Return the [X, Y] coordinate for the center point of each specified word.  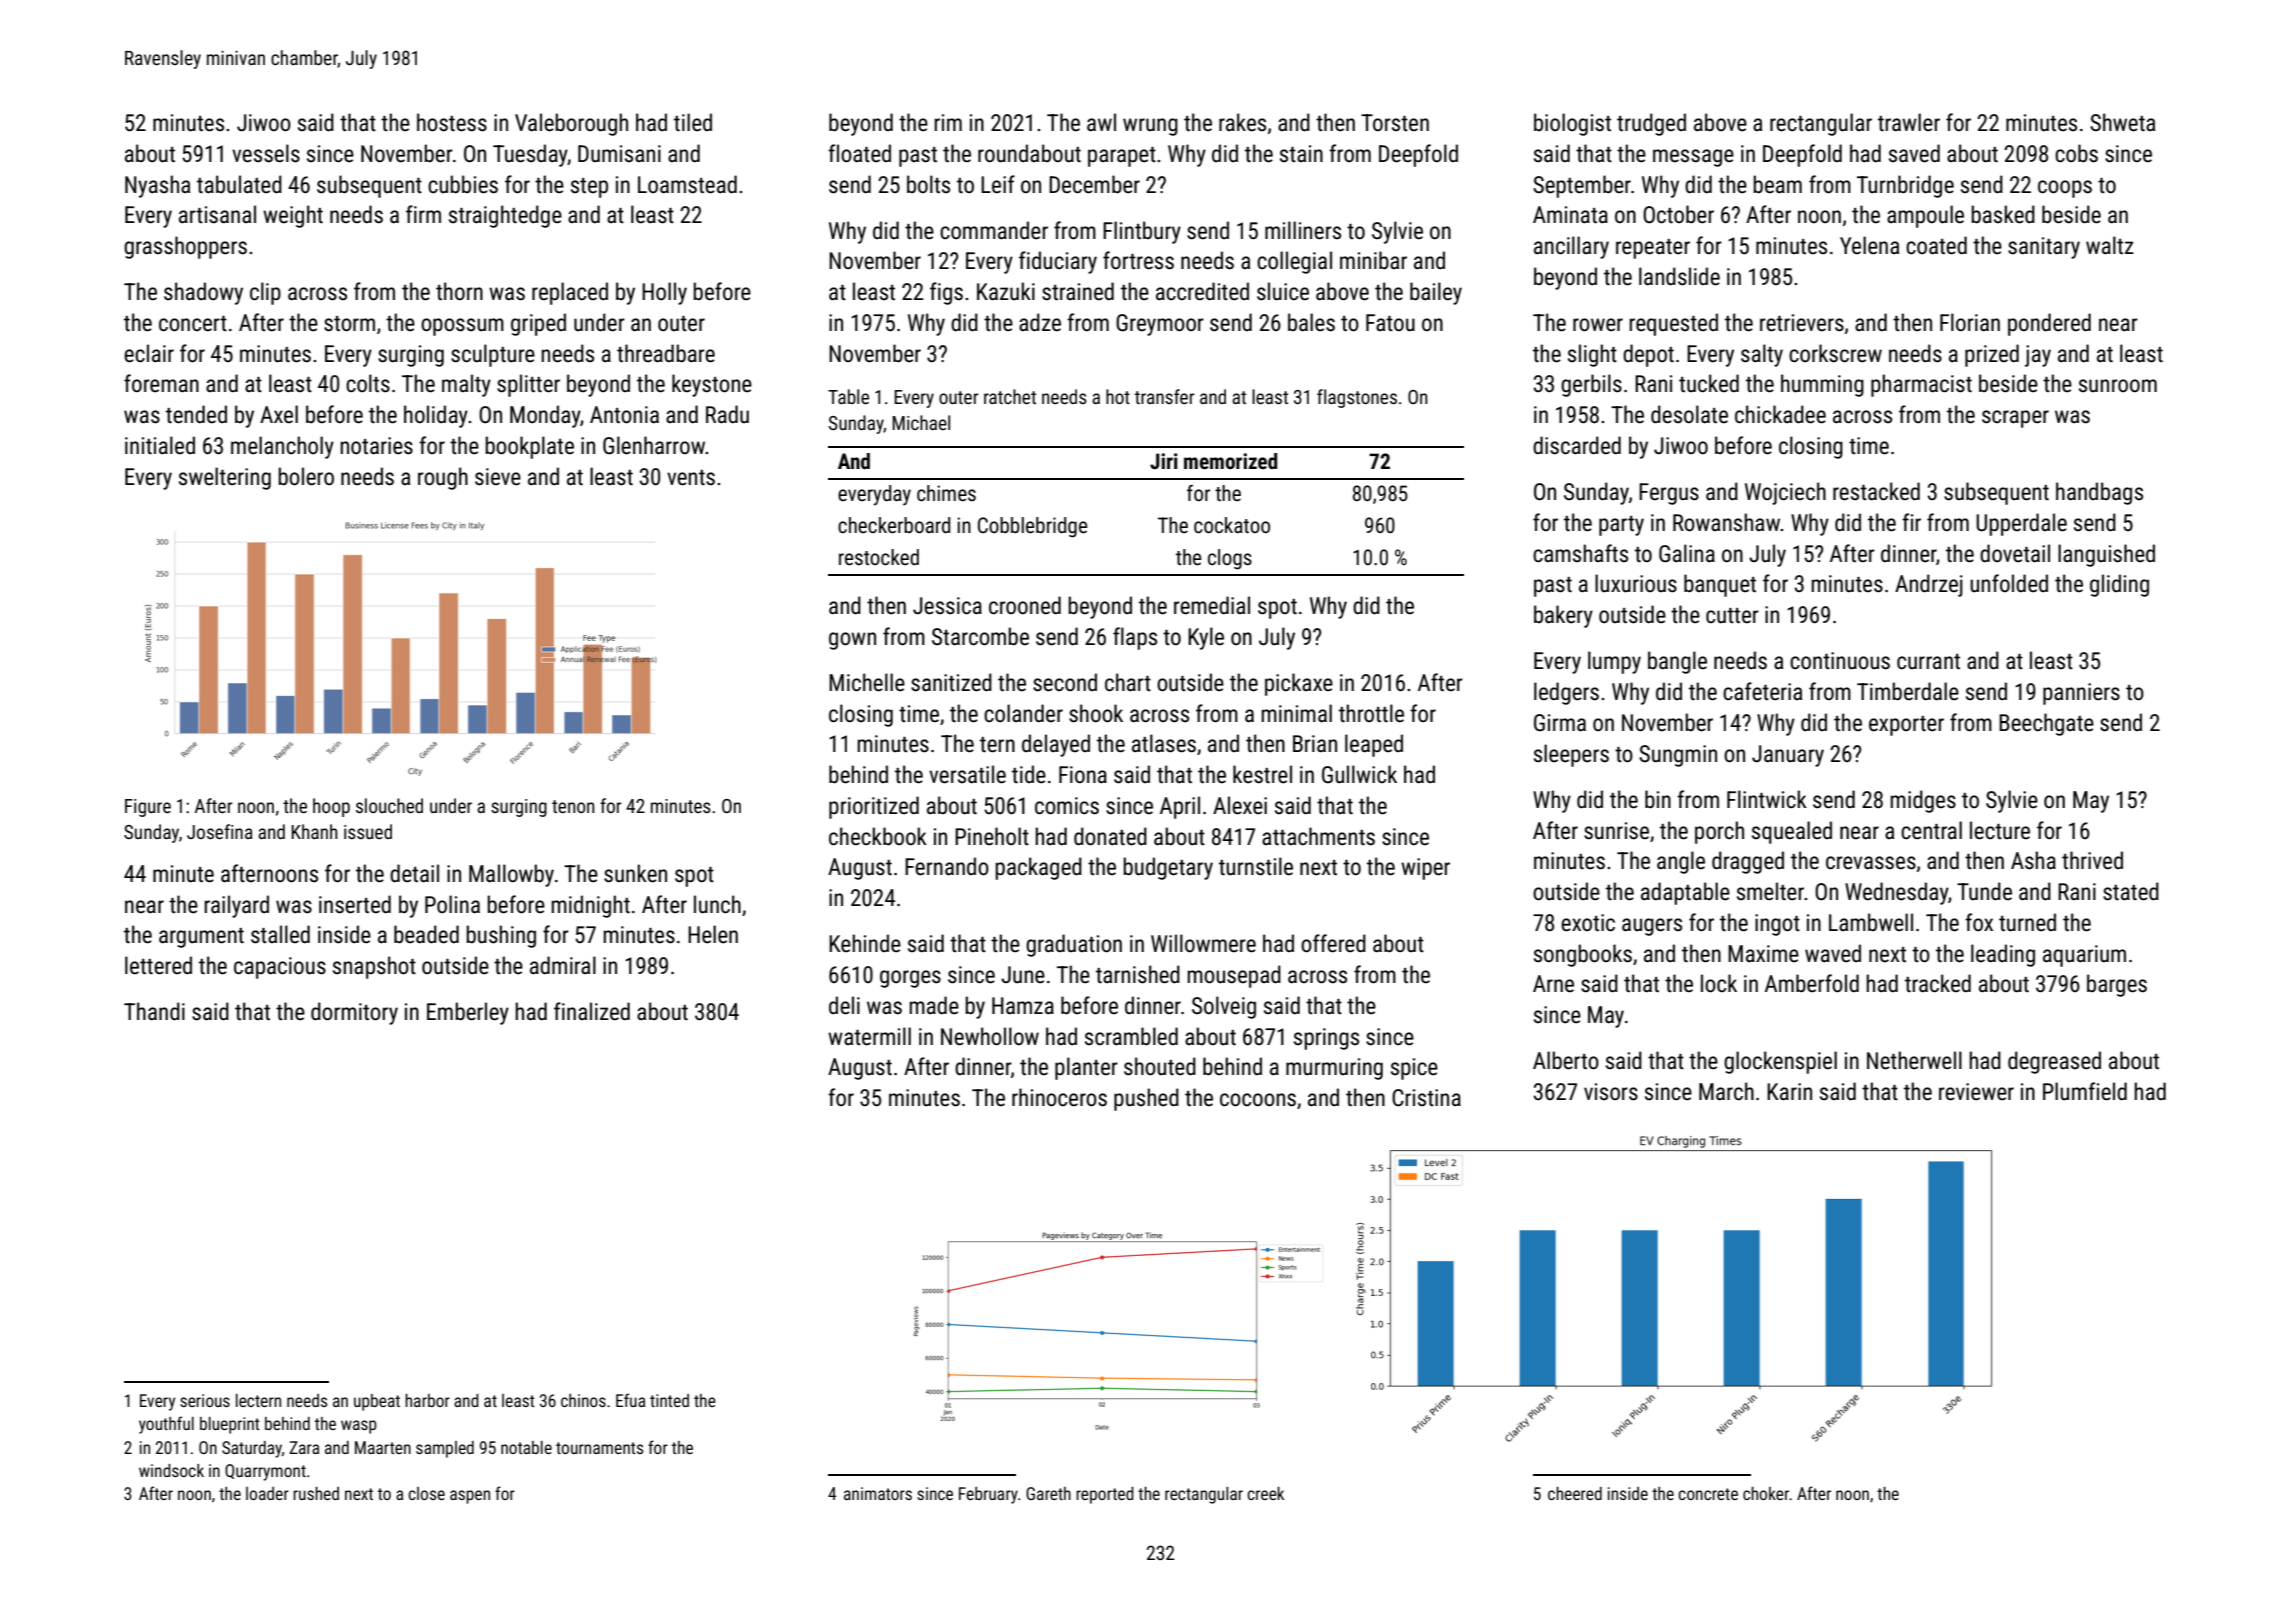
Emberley [468, 1013]
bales [1311, 322]
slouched [389, 805]
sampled [445, 1449]
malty [466, 385]
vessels [266, 153]
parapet [1122, 157]
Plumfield [2085, 1091]
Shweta [2122, 122]
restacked [1876, 491]
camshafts [1580, 553]
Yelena [1869, 245]
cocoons [1258, 1100]
